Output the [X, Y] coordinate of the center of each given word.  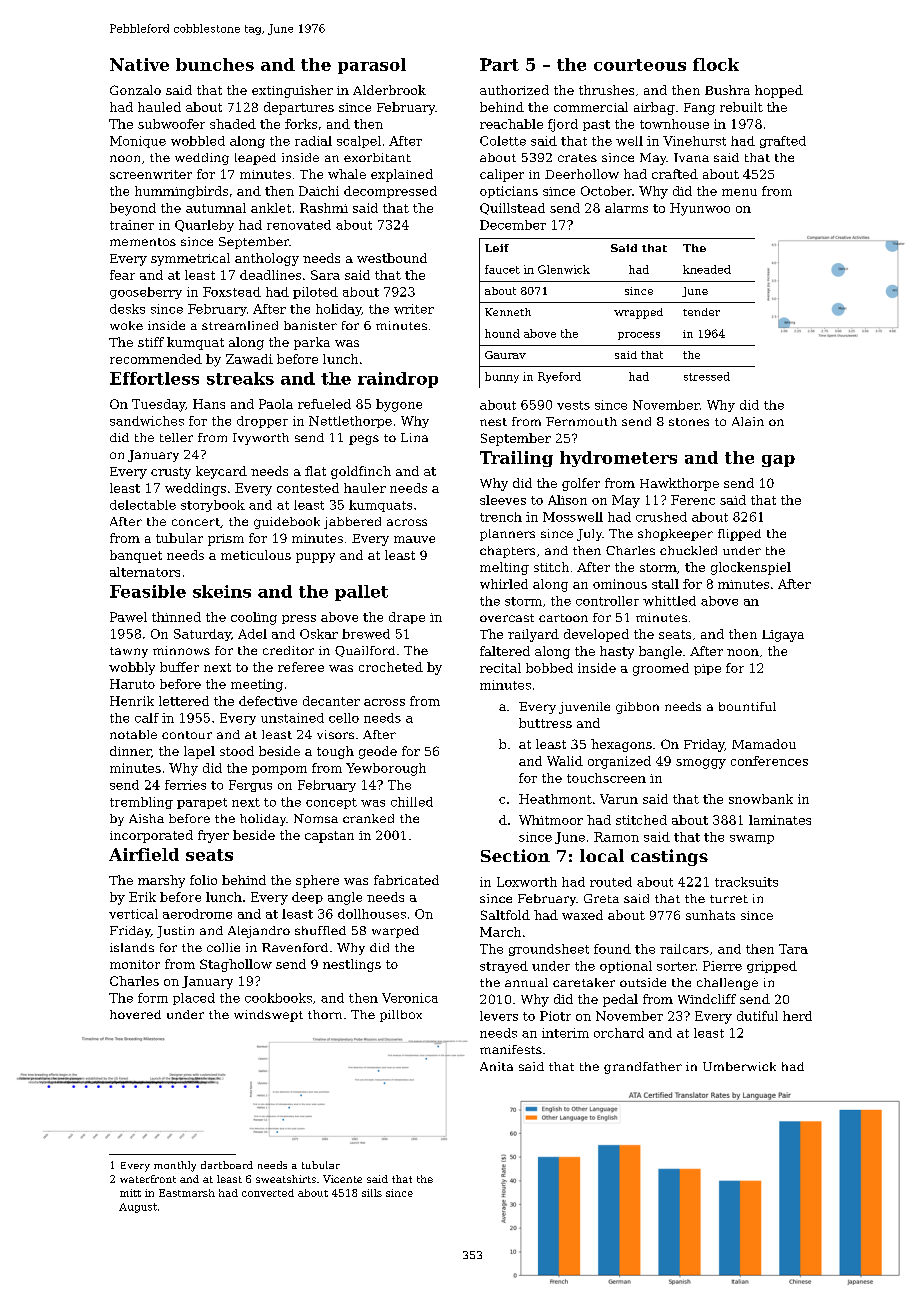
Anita [496, 1066]
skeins [222, 591]
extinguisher [292, 91]
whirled [504, 584]
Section [515, 855]
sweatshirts [286, 1179]
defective [268, 701]
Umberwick [739, 1066]
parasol [372, 66]
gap [778, 461]
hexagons [621, 745]
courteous [640, 65]
